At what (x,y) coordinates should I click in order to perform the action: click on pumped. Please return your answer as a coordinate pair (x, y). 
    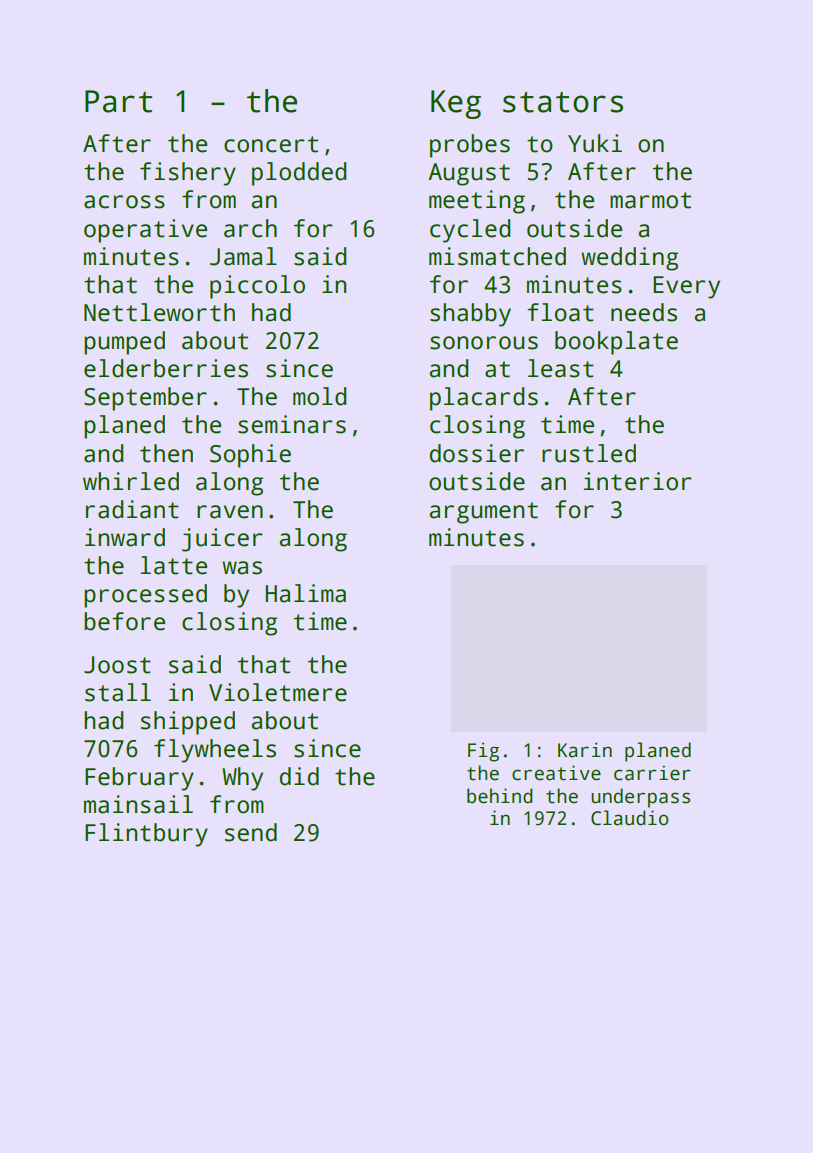
    Looking at the image, I should click on (124, 343).
